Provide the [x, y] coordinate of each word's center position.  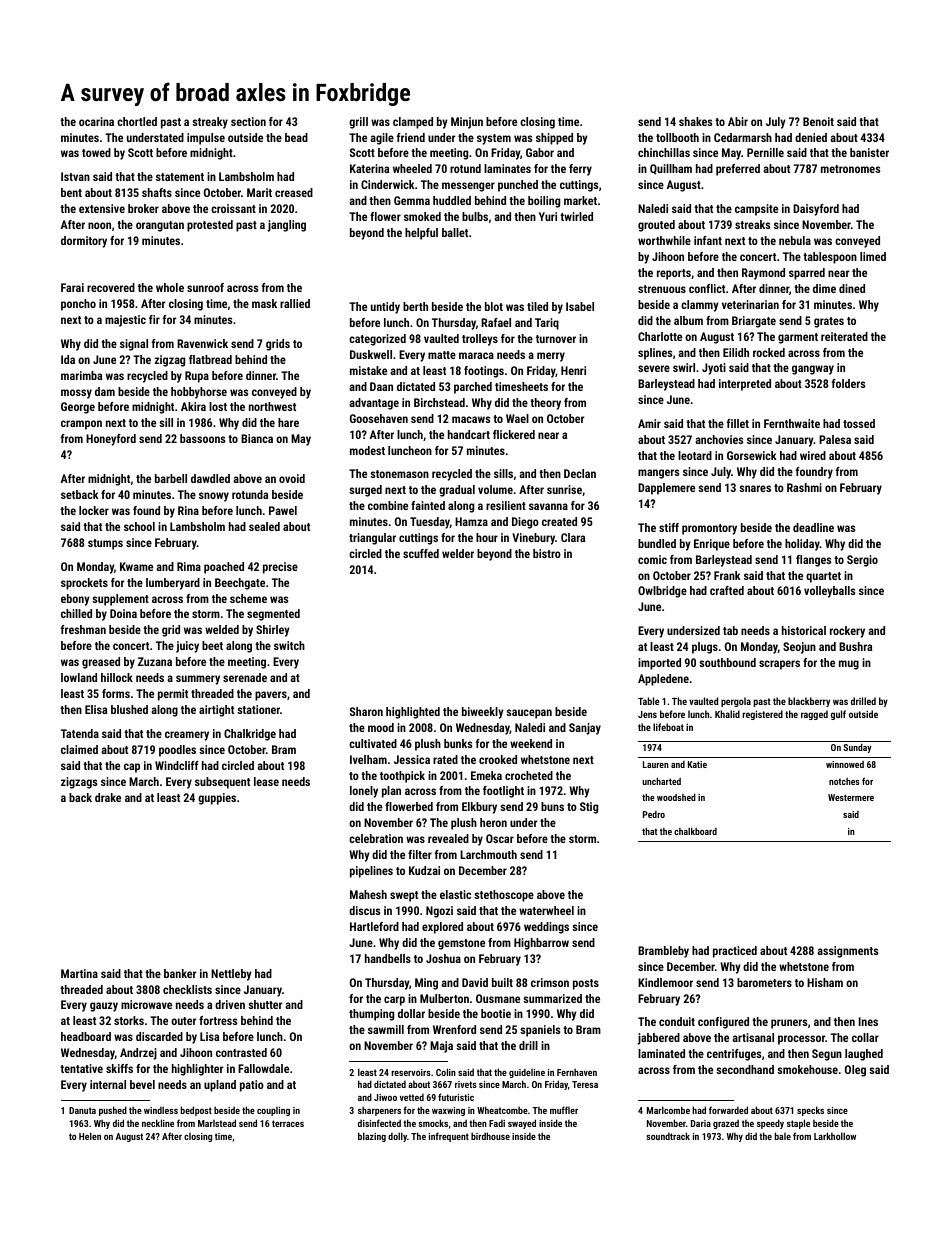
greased [101, 663]
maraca [476, 355]
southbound [727, 662]
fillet [738, 423]
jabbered [658, 1039]
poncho [78, 305]
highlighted [413, 713]
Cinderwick [388, 184]
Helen [90, 1136]
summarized [552, 998]
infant [708, 240]
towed [96, 152]
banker [180, 973]
